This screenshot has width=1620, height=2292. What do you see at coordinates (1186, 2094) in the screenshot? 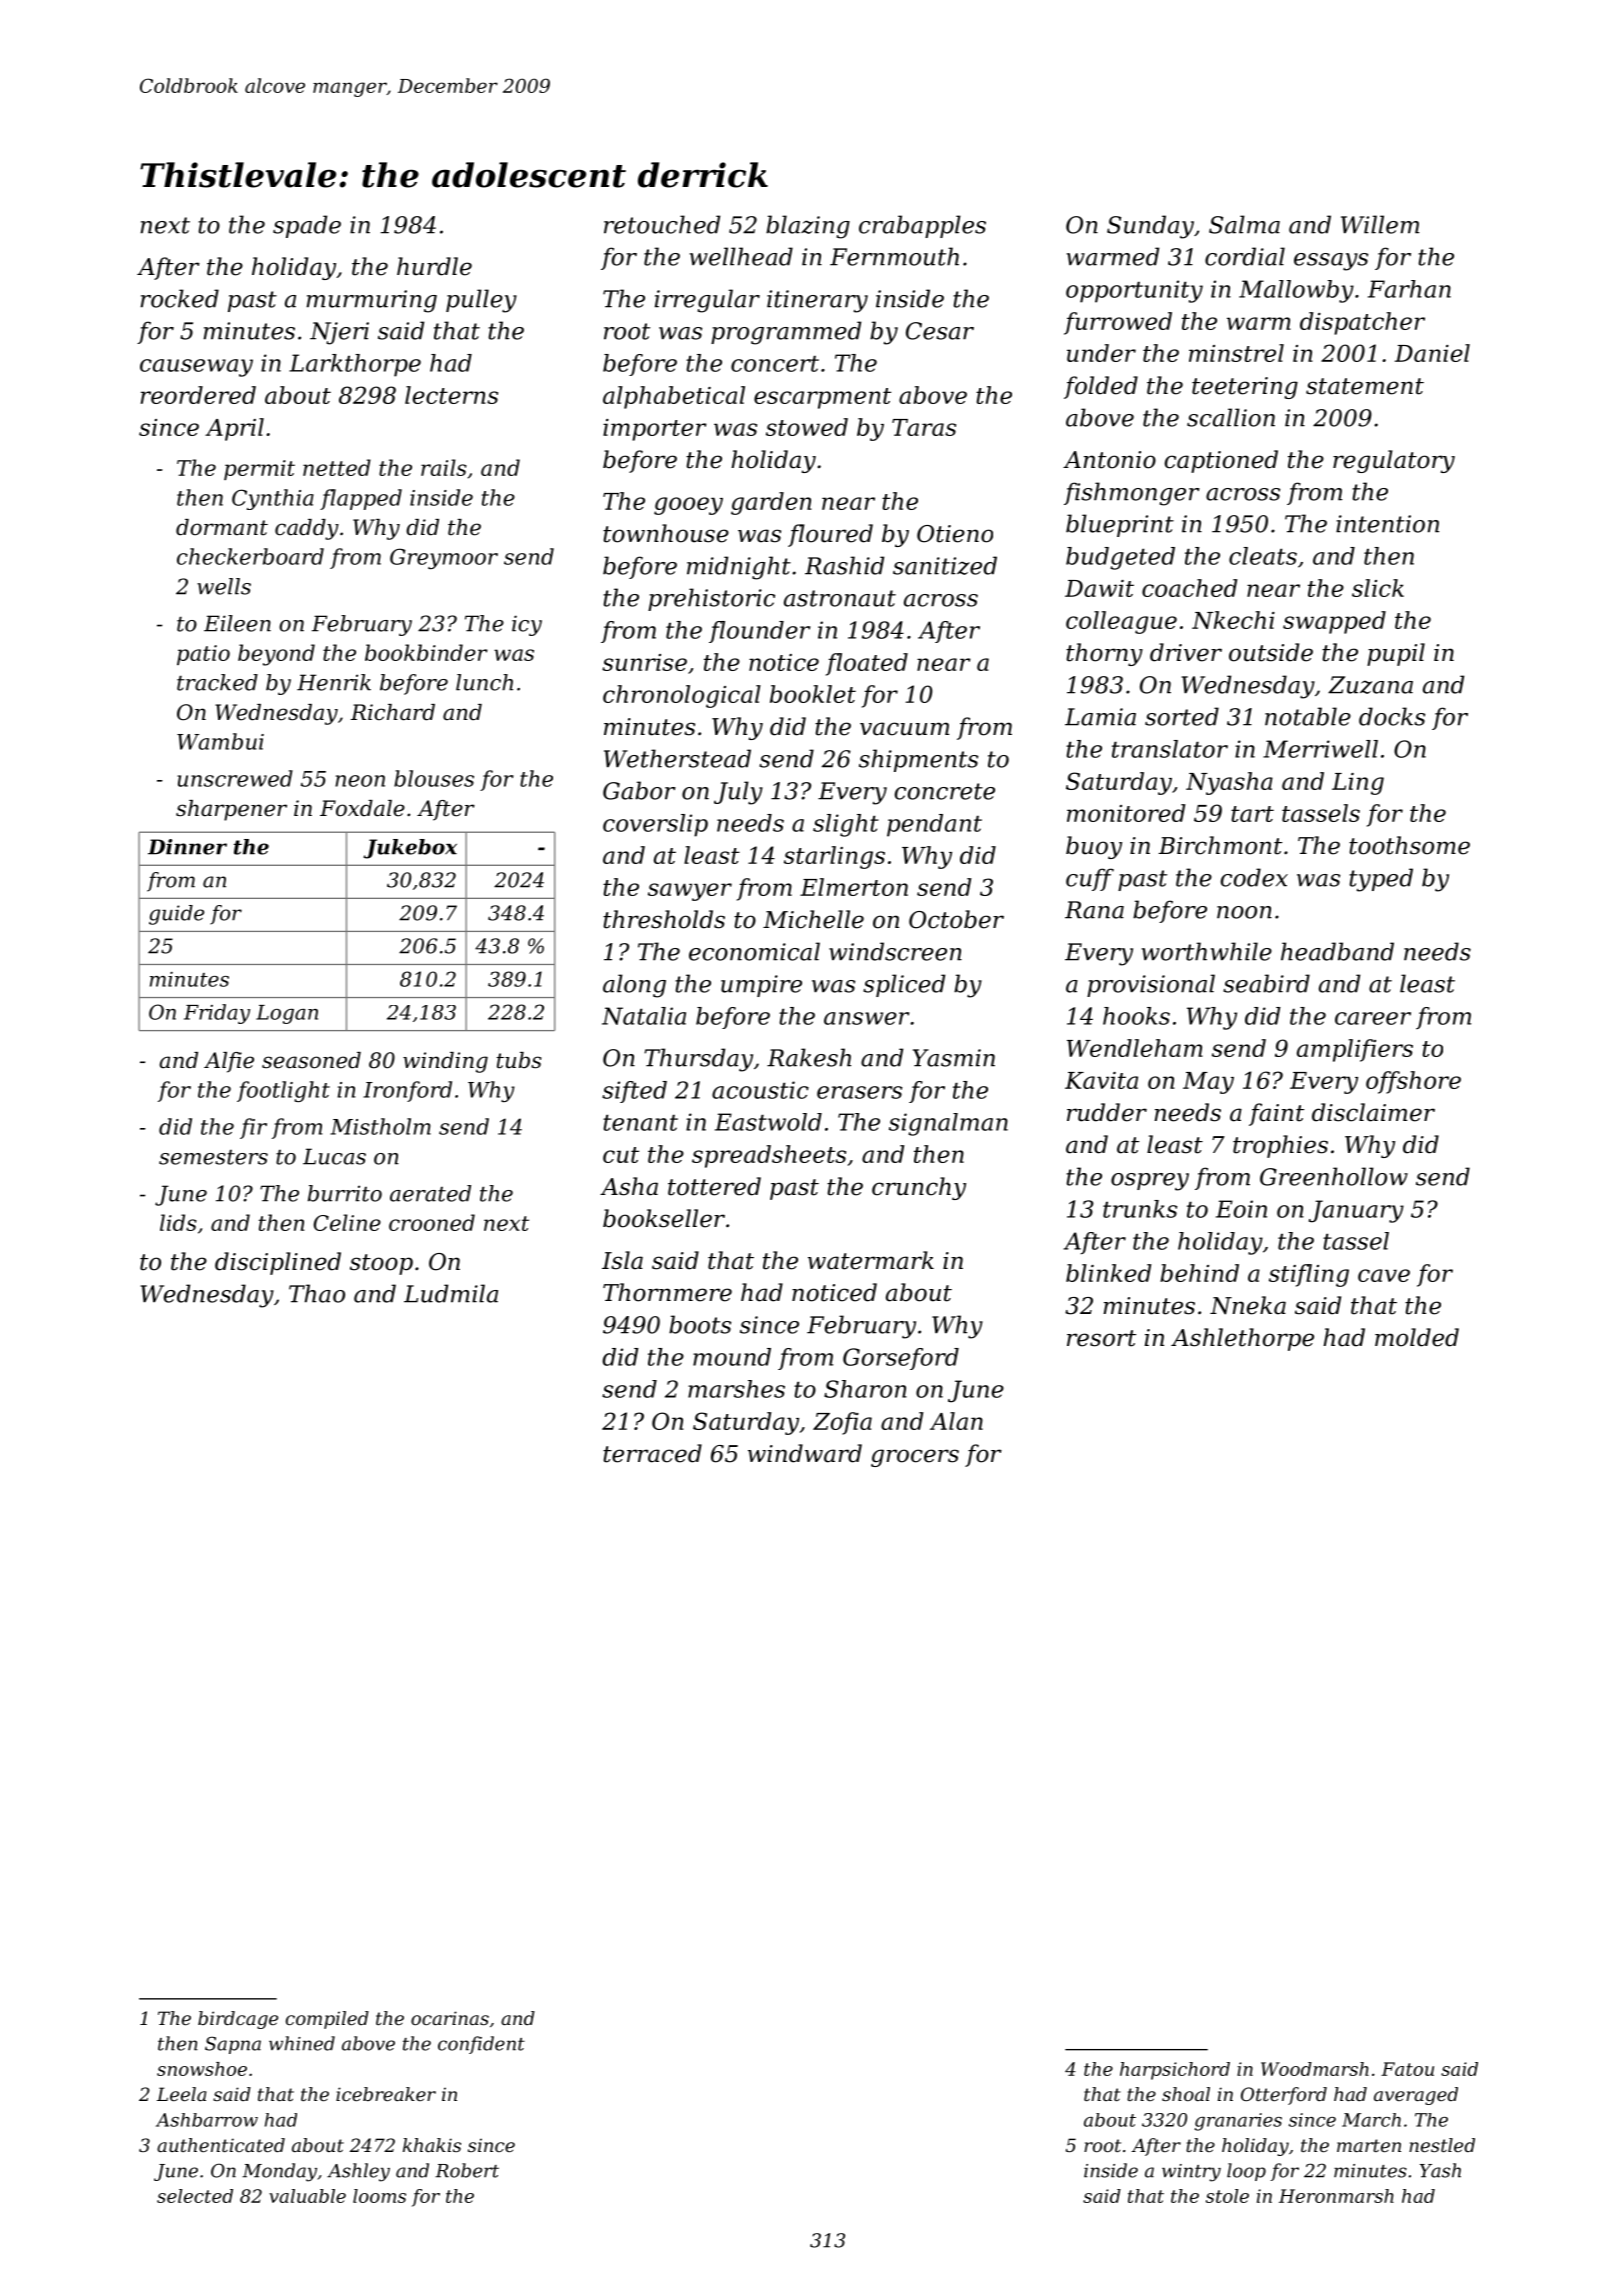
I see `shoal` at bounding box center [1186, 2094].
